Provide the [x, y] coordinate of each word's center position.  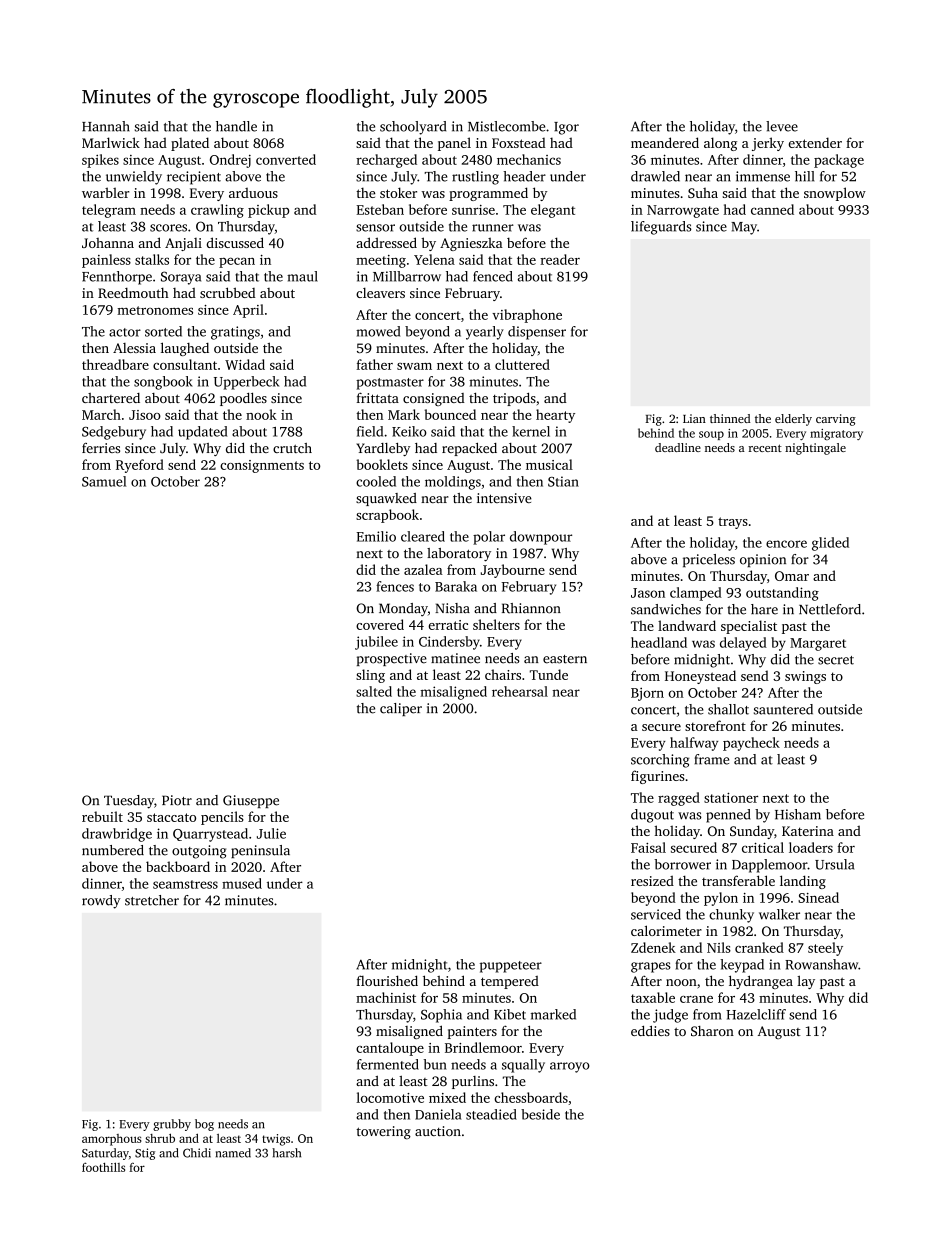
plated [190, 144]
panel [454, 144]
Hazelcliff [756, 1014]
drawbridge [117, 835]
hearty [555, 416]
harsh [286, 1153]
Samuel [104, 481]
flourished [387, 980]
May [744, 228]
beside [540, 1114]
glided [830, 544]
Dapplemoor [770, 866]
